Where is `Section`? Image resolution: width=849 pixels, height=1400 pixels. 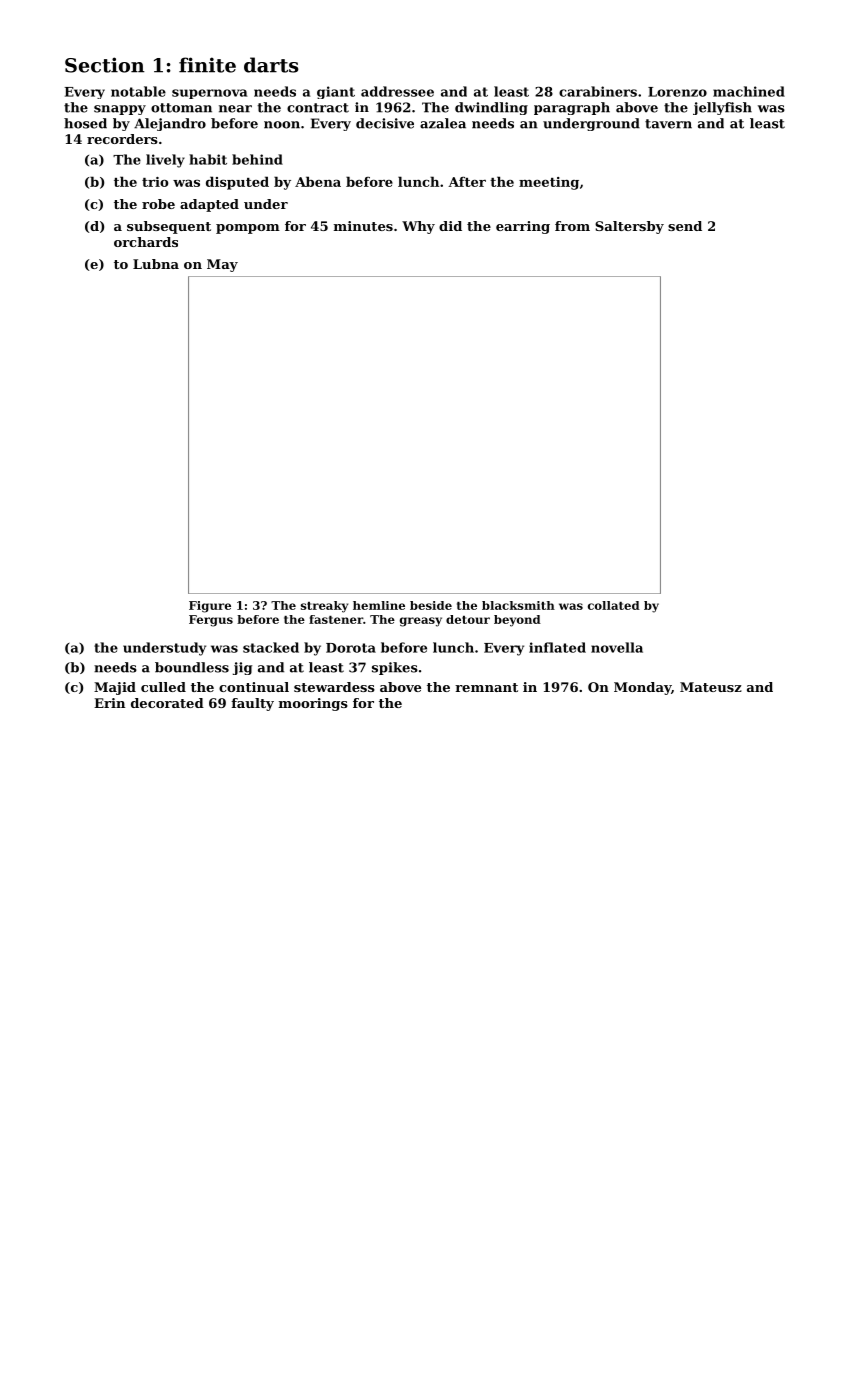
Section is located at coordinates (105, 65).
